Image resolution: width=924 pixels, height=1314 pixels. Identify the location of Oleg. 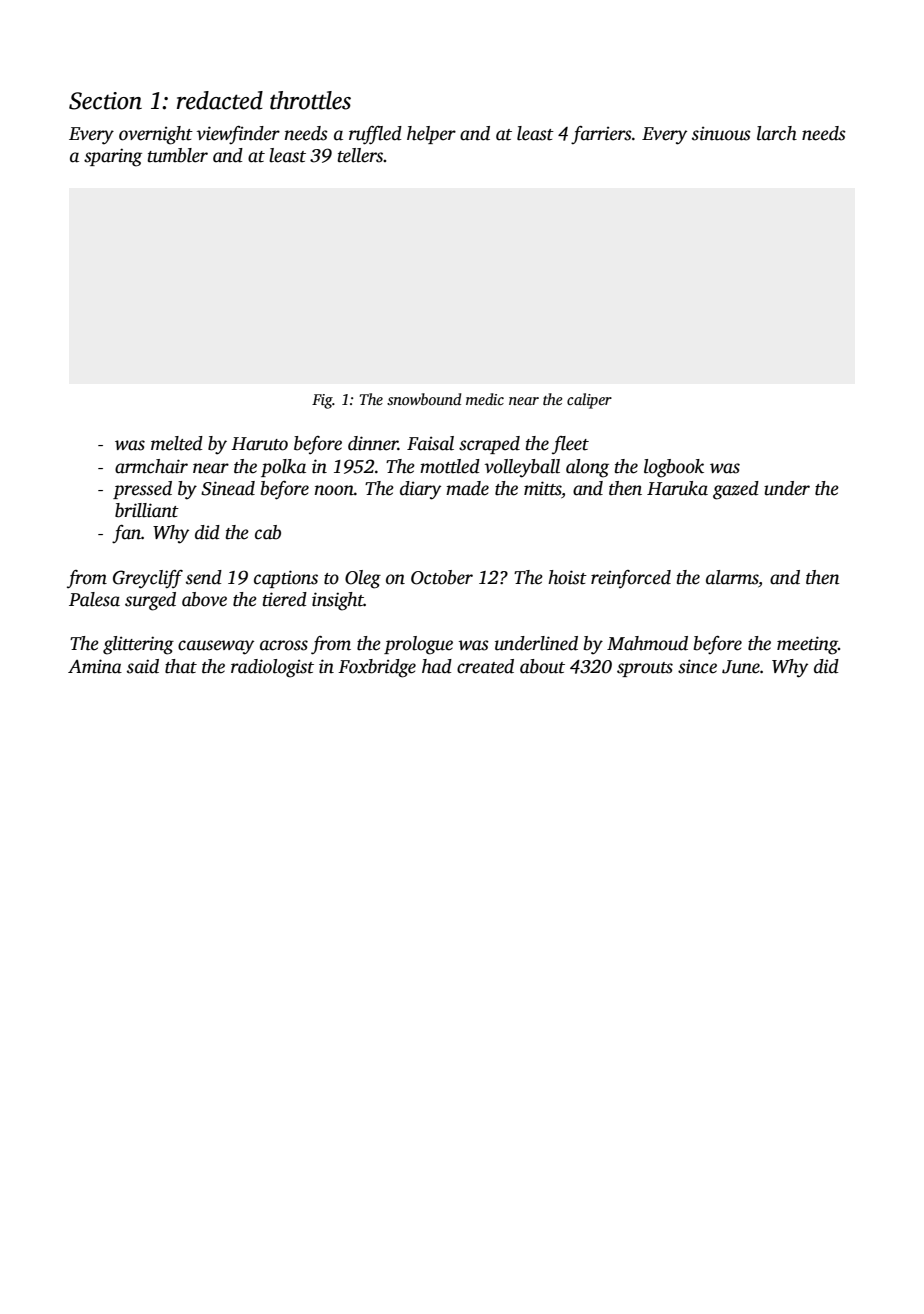
(363, 579).
